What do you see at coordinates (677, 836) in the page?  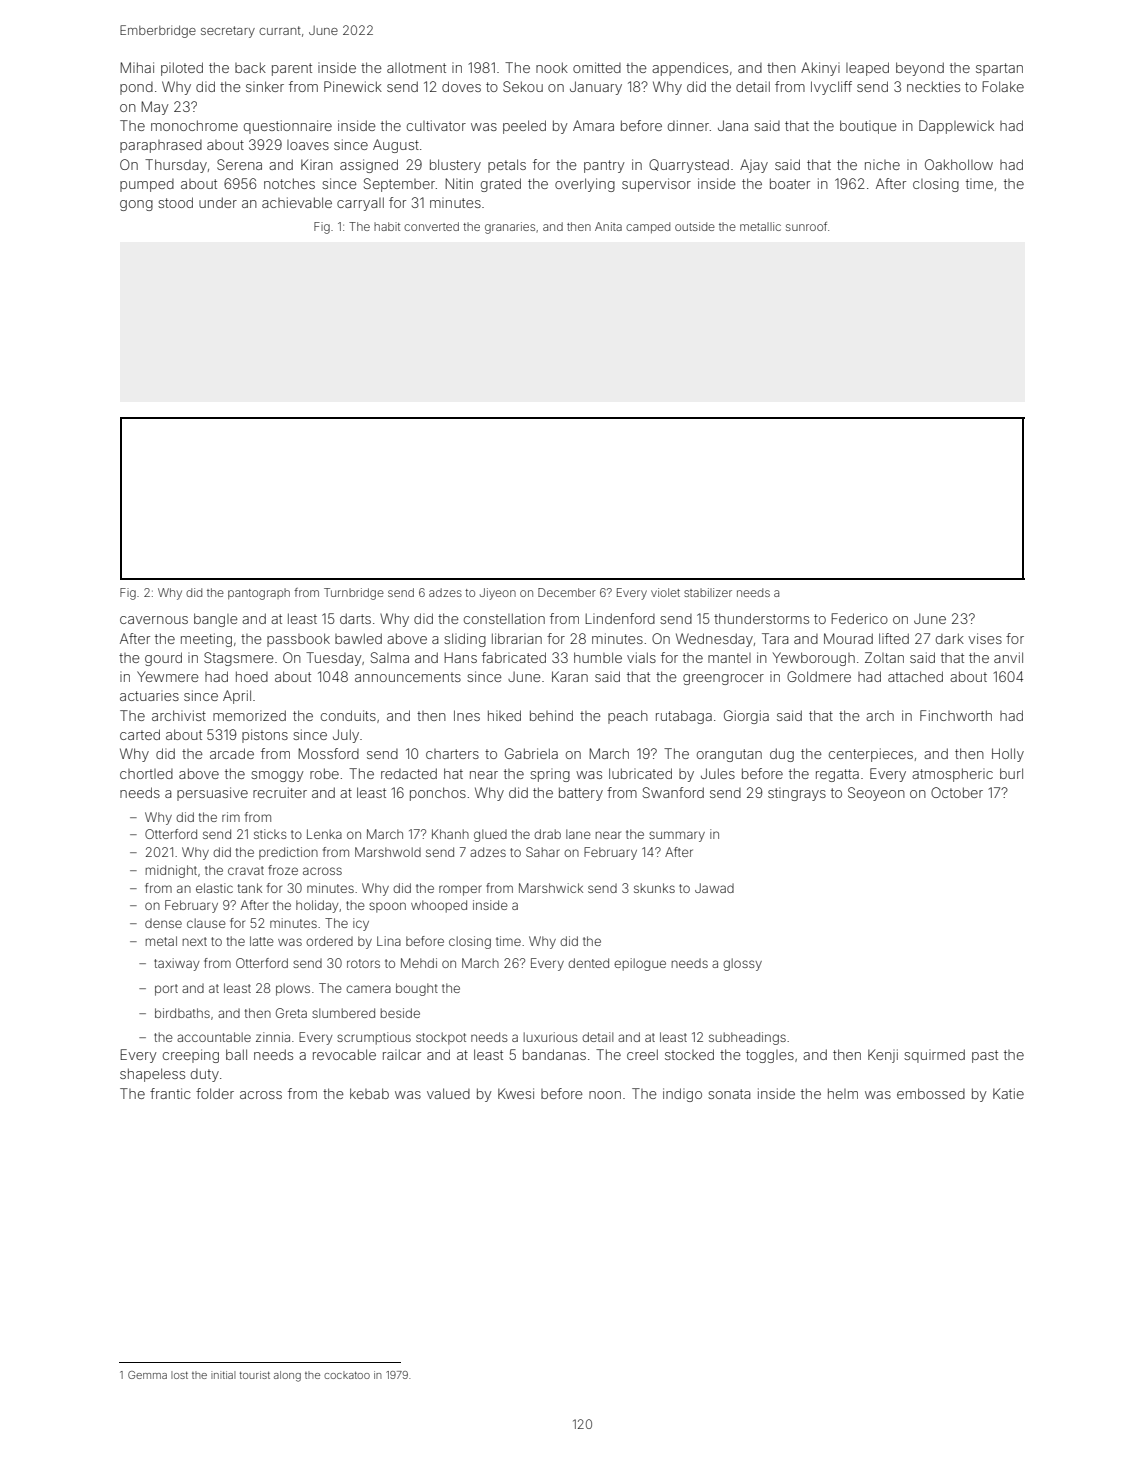 I see `summary` at bounding box center [677, 836].
